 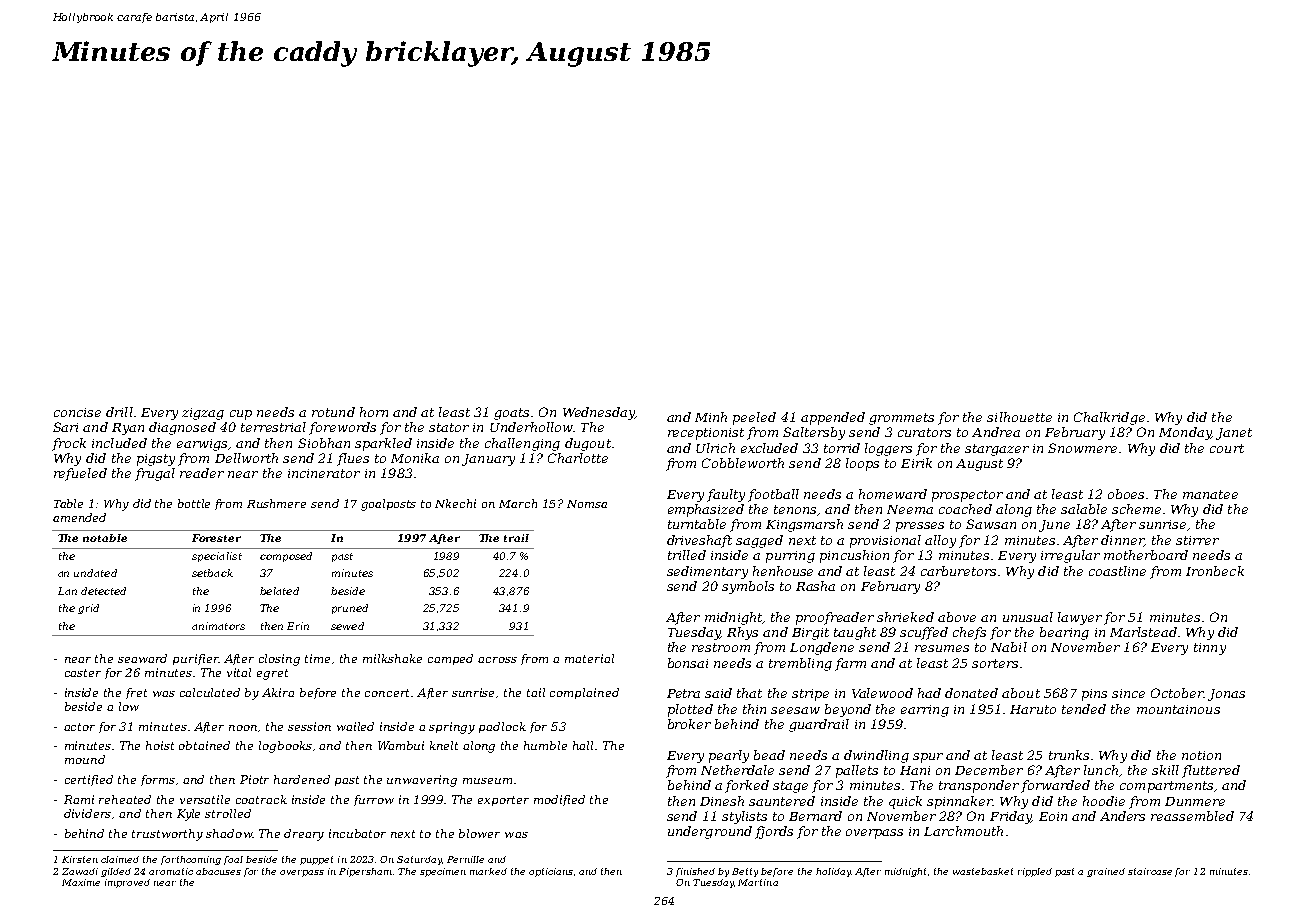 What do you see at coordinates (1094, 695) in the screenshot?
I see `pins` at bounding box center [1094, 695].
